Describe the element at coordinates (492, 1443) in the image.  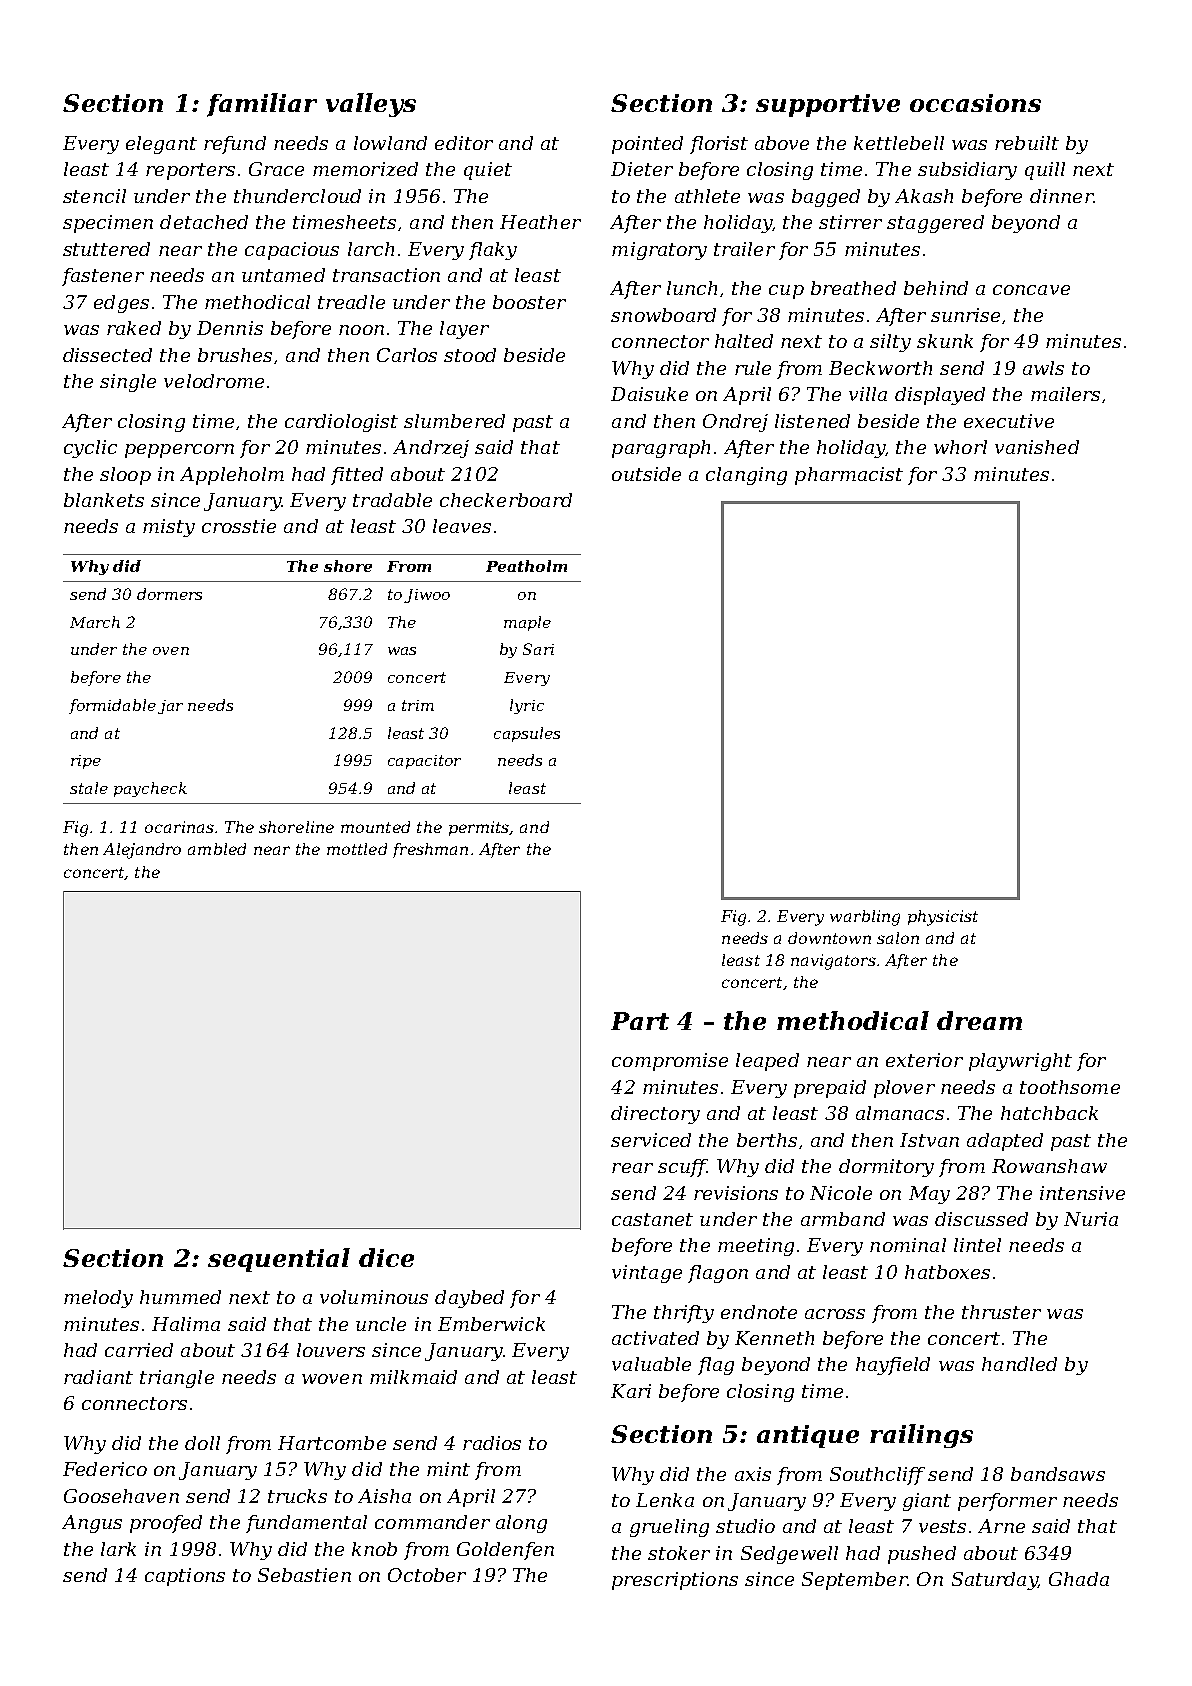
I see `radios` at that location.
